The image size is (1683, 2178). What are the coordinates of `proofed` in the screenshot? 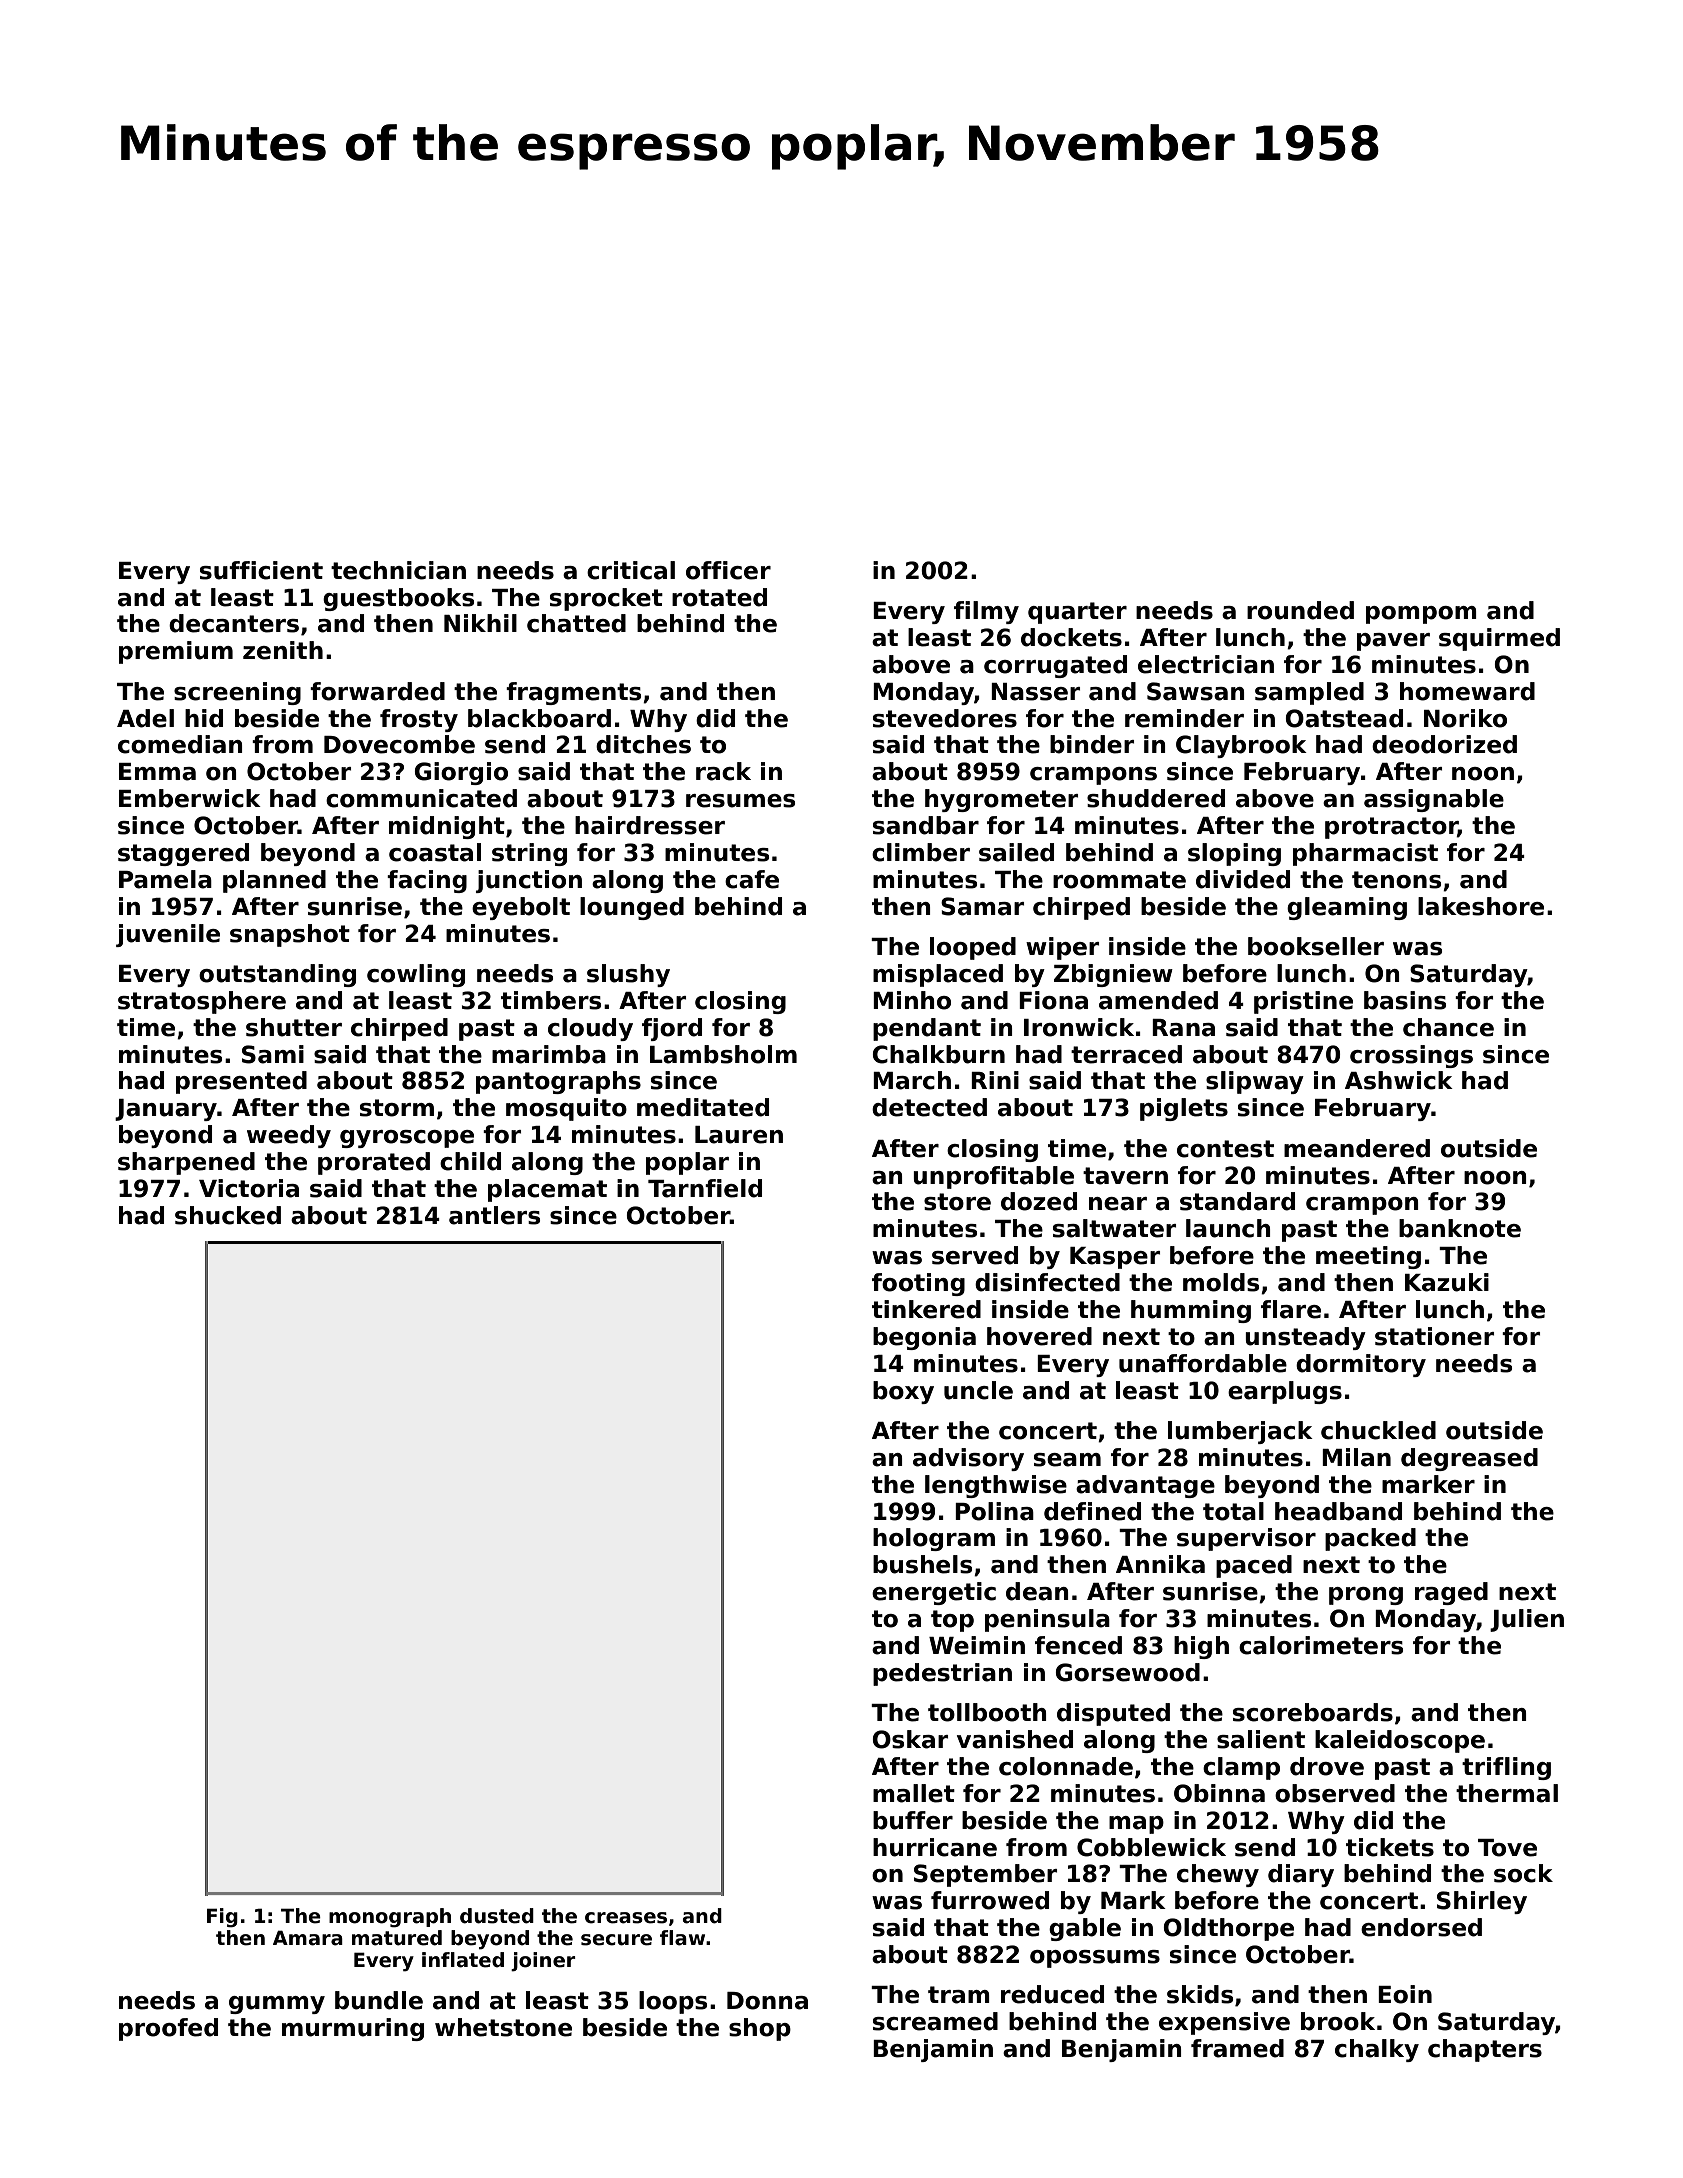 It's located at (168, 2029).
